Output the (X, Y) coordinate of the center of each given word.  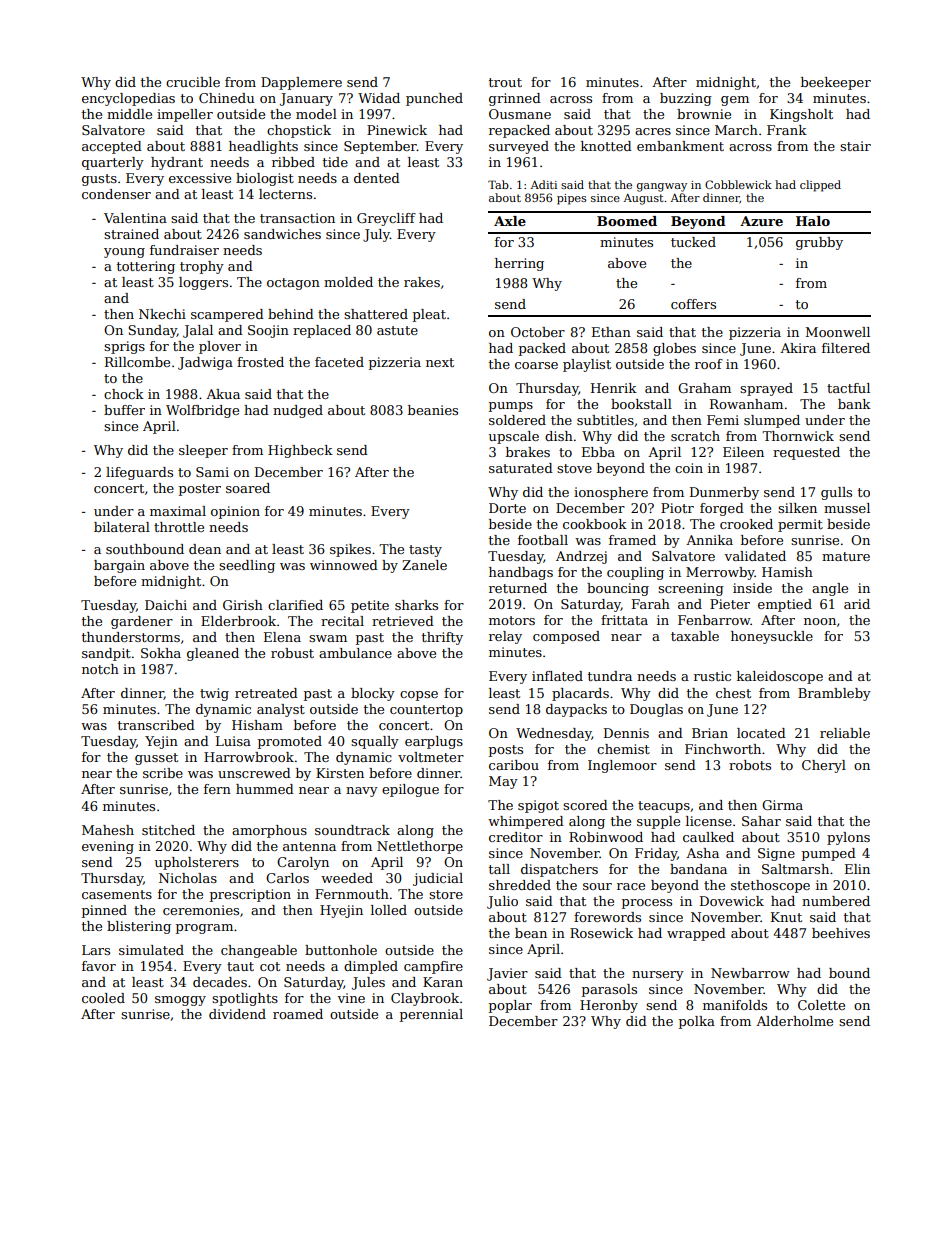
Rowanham (746, 404)
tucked (693, 242)
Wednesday (554, 734)
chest (733, 693)
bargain (119, 566)
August (644, 199)
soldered (517, 420)
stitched (168, 830)
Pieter (730, 604)
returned (518, 588)
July (376, 235)
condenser (116, 194)
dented (377, 178)
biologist (265, 179)
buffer (124, 410)
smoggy (180, 1001)
